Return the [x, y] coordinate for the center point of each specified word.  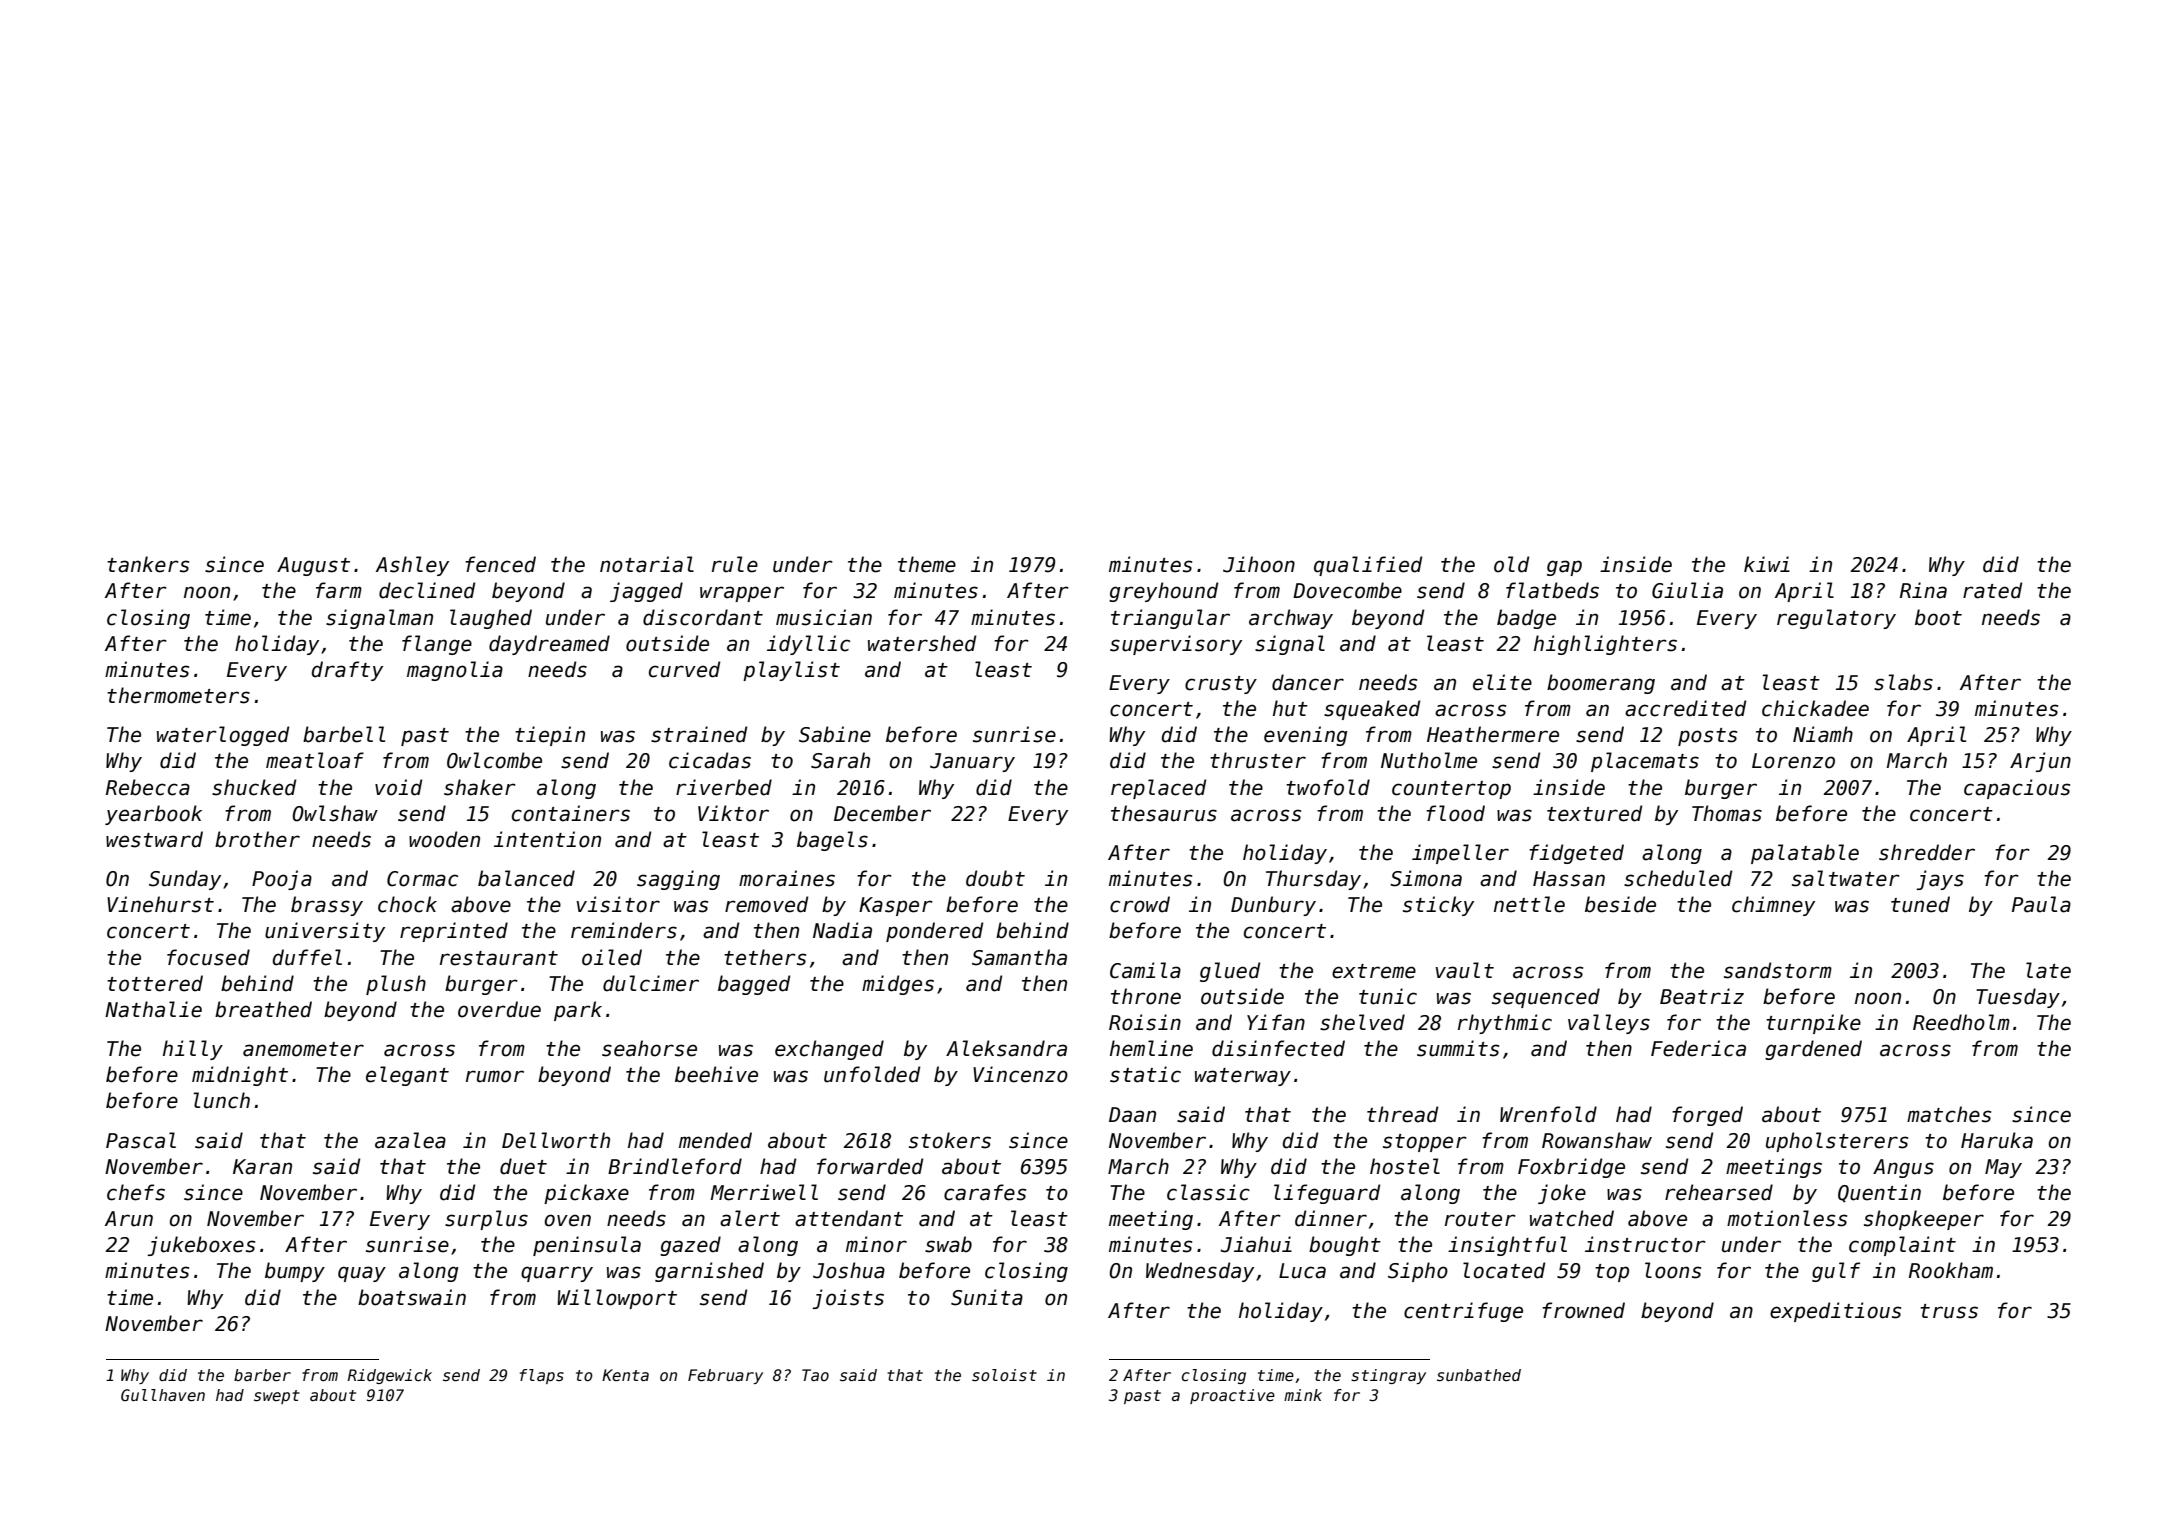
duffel [307, 957]
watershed [922, 643]
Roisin [1145, 1022]
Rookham [1951, 1270]
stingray [1388, 1376]
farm [339, 590]
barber [262, 1375]
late [2048, 970]
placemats [1645, 762]
